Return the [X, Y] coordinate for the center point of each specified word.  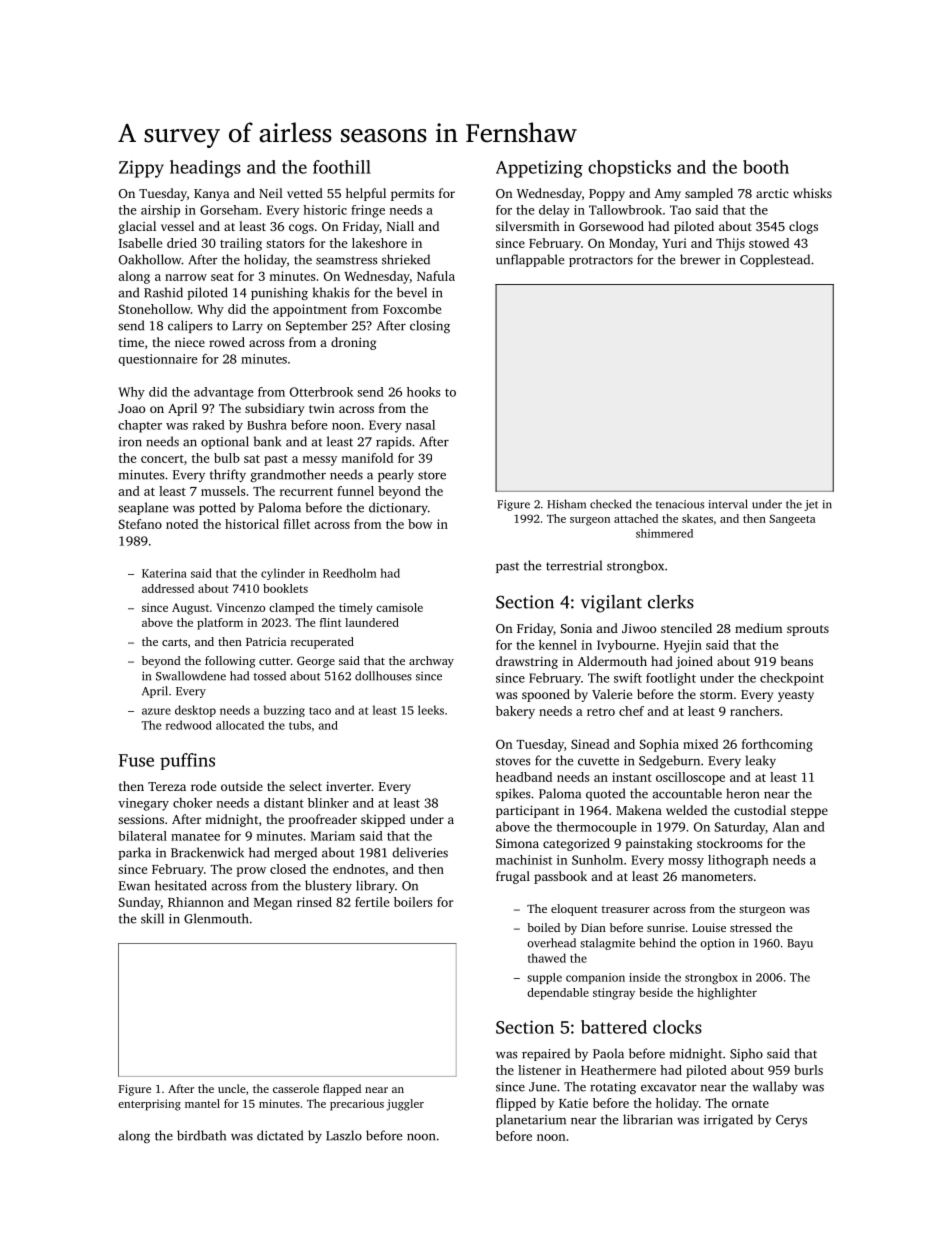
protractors [601, 261]
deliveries [420, 852]
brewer [700, 259]
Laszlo [344, 1135]
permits [412, 195]
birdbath [201, 1135]
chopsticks [629, 168]
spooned [546, 695]
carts [174, 642]
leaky [760, 761]
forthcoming [777, 745]
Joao [131, 408]
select [305, 786]
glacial [137, 227]
